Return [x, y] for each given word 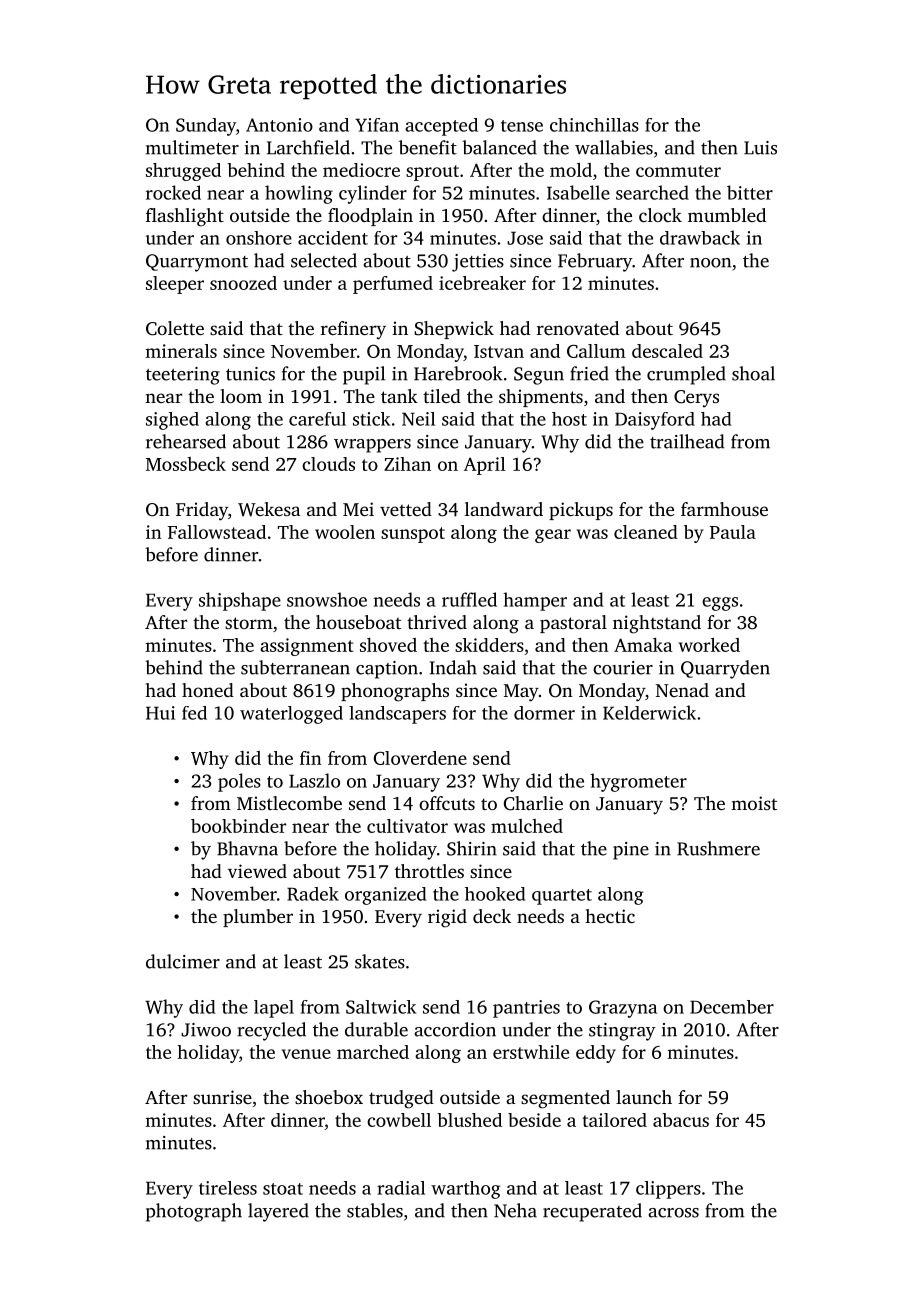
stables [375, 1210]
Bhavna [247, 848]
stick [371, 419]
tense [522, 126]
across [673, 1213]
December [732, 1007]
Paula [733, 532]
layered [278, 1212]
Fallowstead [217, 532]
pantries [526, 1009]
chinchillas [594, 125]
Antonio [279, 125]
